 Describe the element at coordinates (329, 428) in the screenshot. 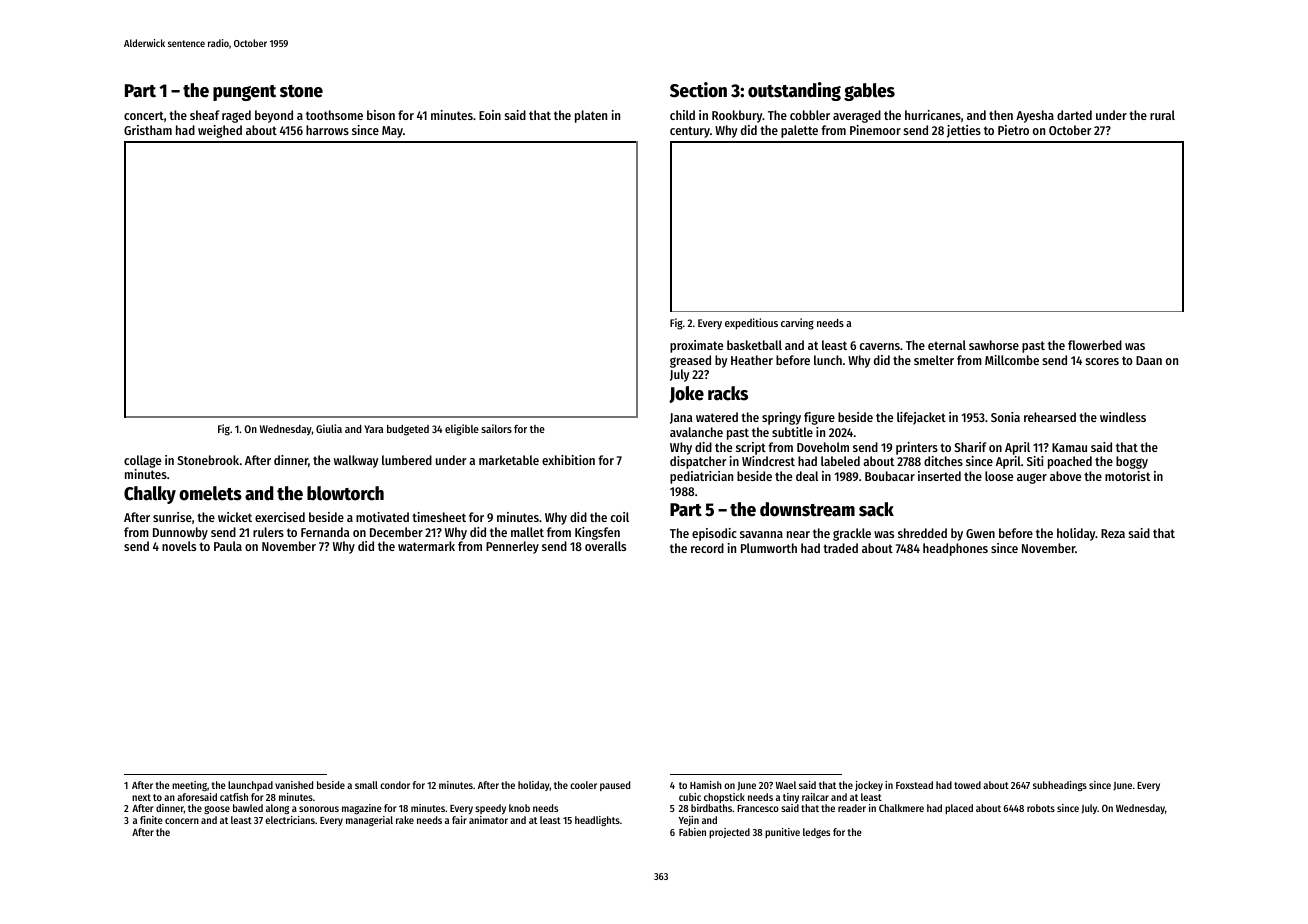

I see `Giulia` at that location.
